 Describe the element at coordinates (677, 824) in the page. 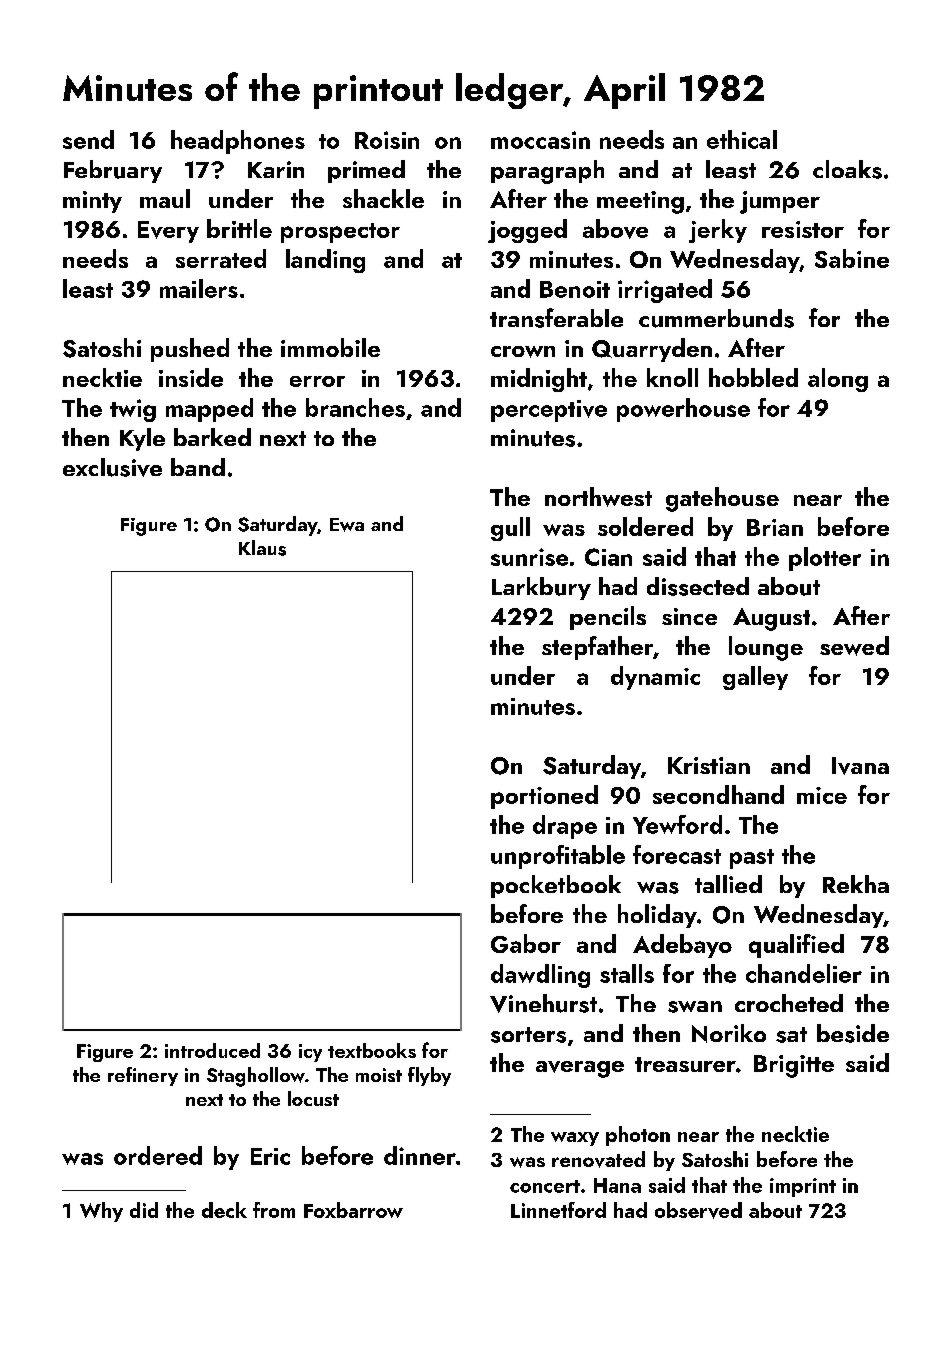

I see `Yewford` at that location.
